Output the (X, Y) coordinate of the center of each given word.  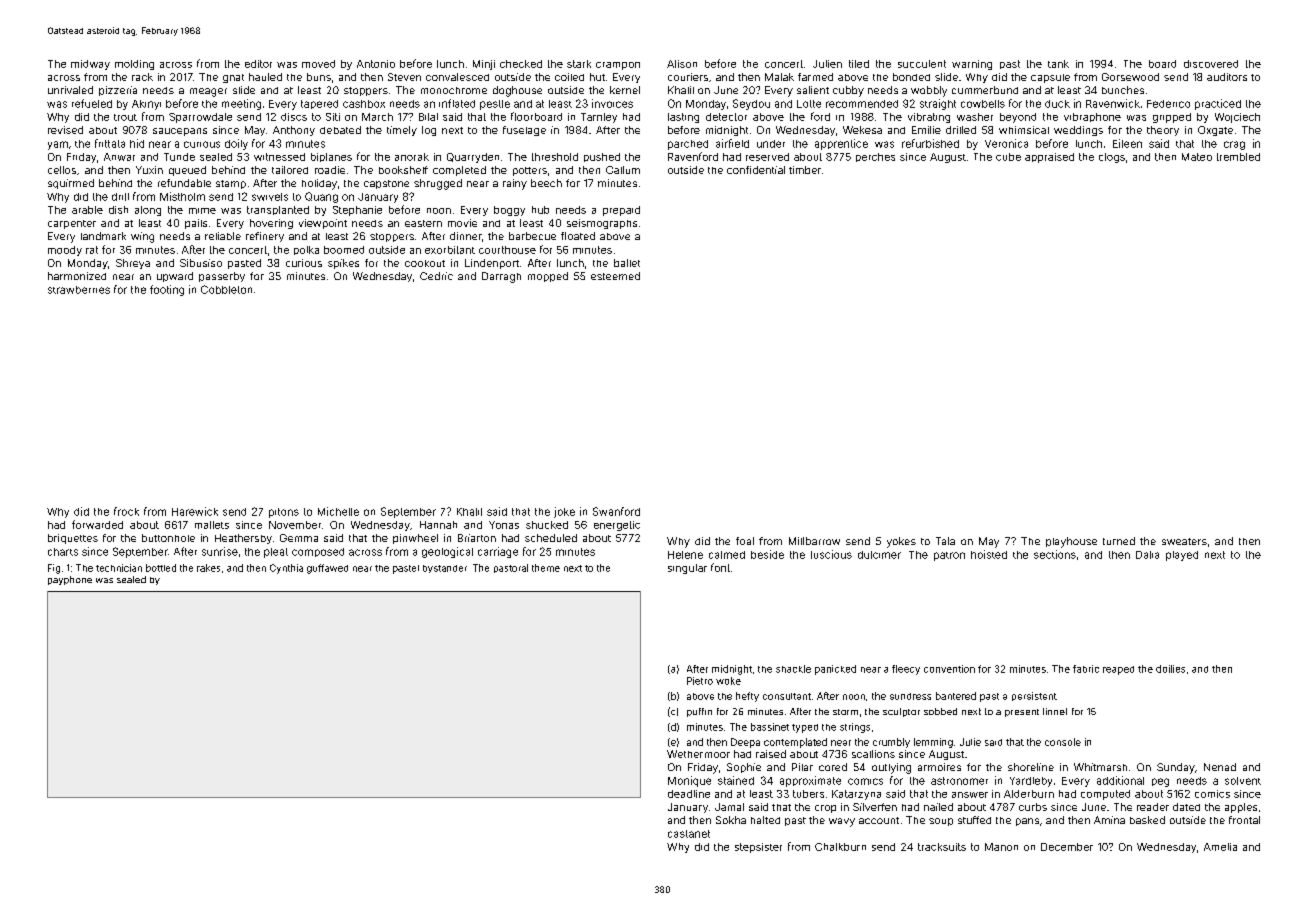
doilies (1170, 669)
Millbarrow (814, 541)
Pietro (700, 681)
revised (65, 130)
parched (688, 145)
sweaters (1184, 541)
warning (972, 65)
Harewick (195, 511)
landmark (103, 236)
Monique (689, 781)
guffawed (327, 569)
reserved (767, 157)
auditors (1227, 77)
